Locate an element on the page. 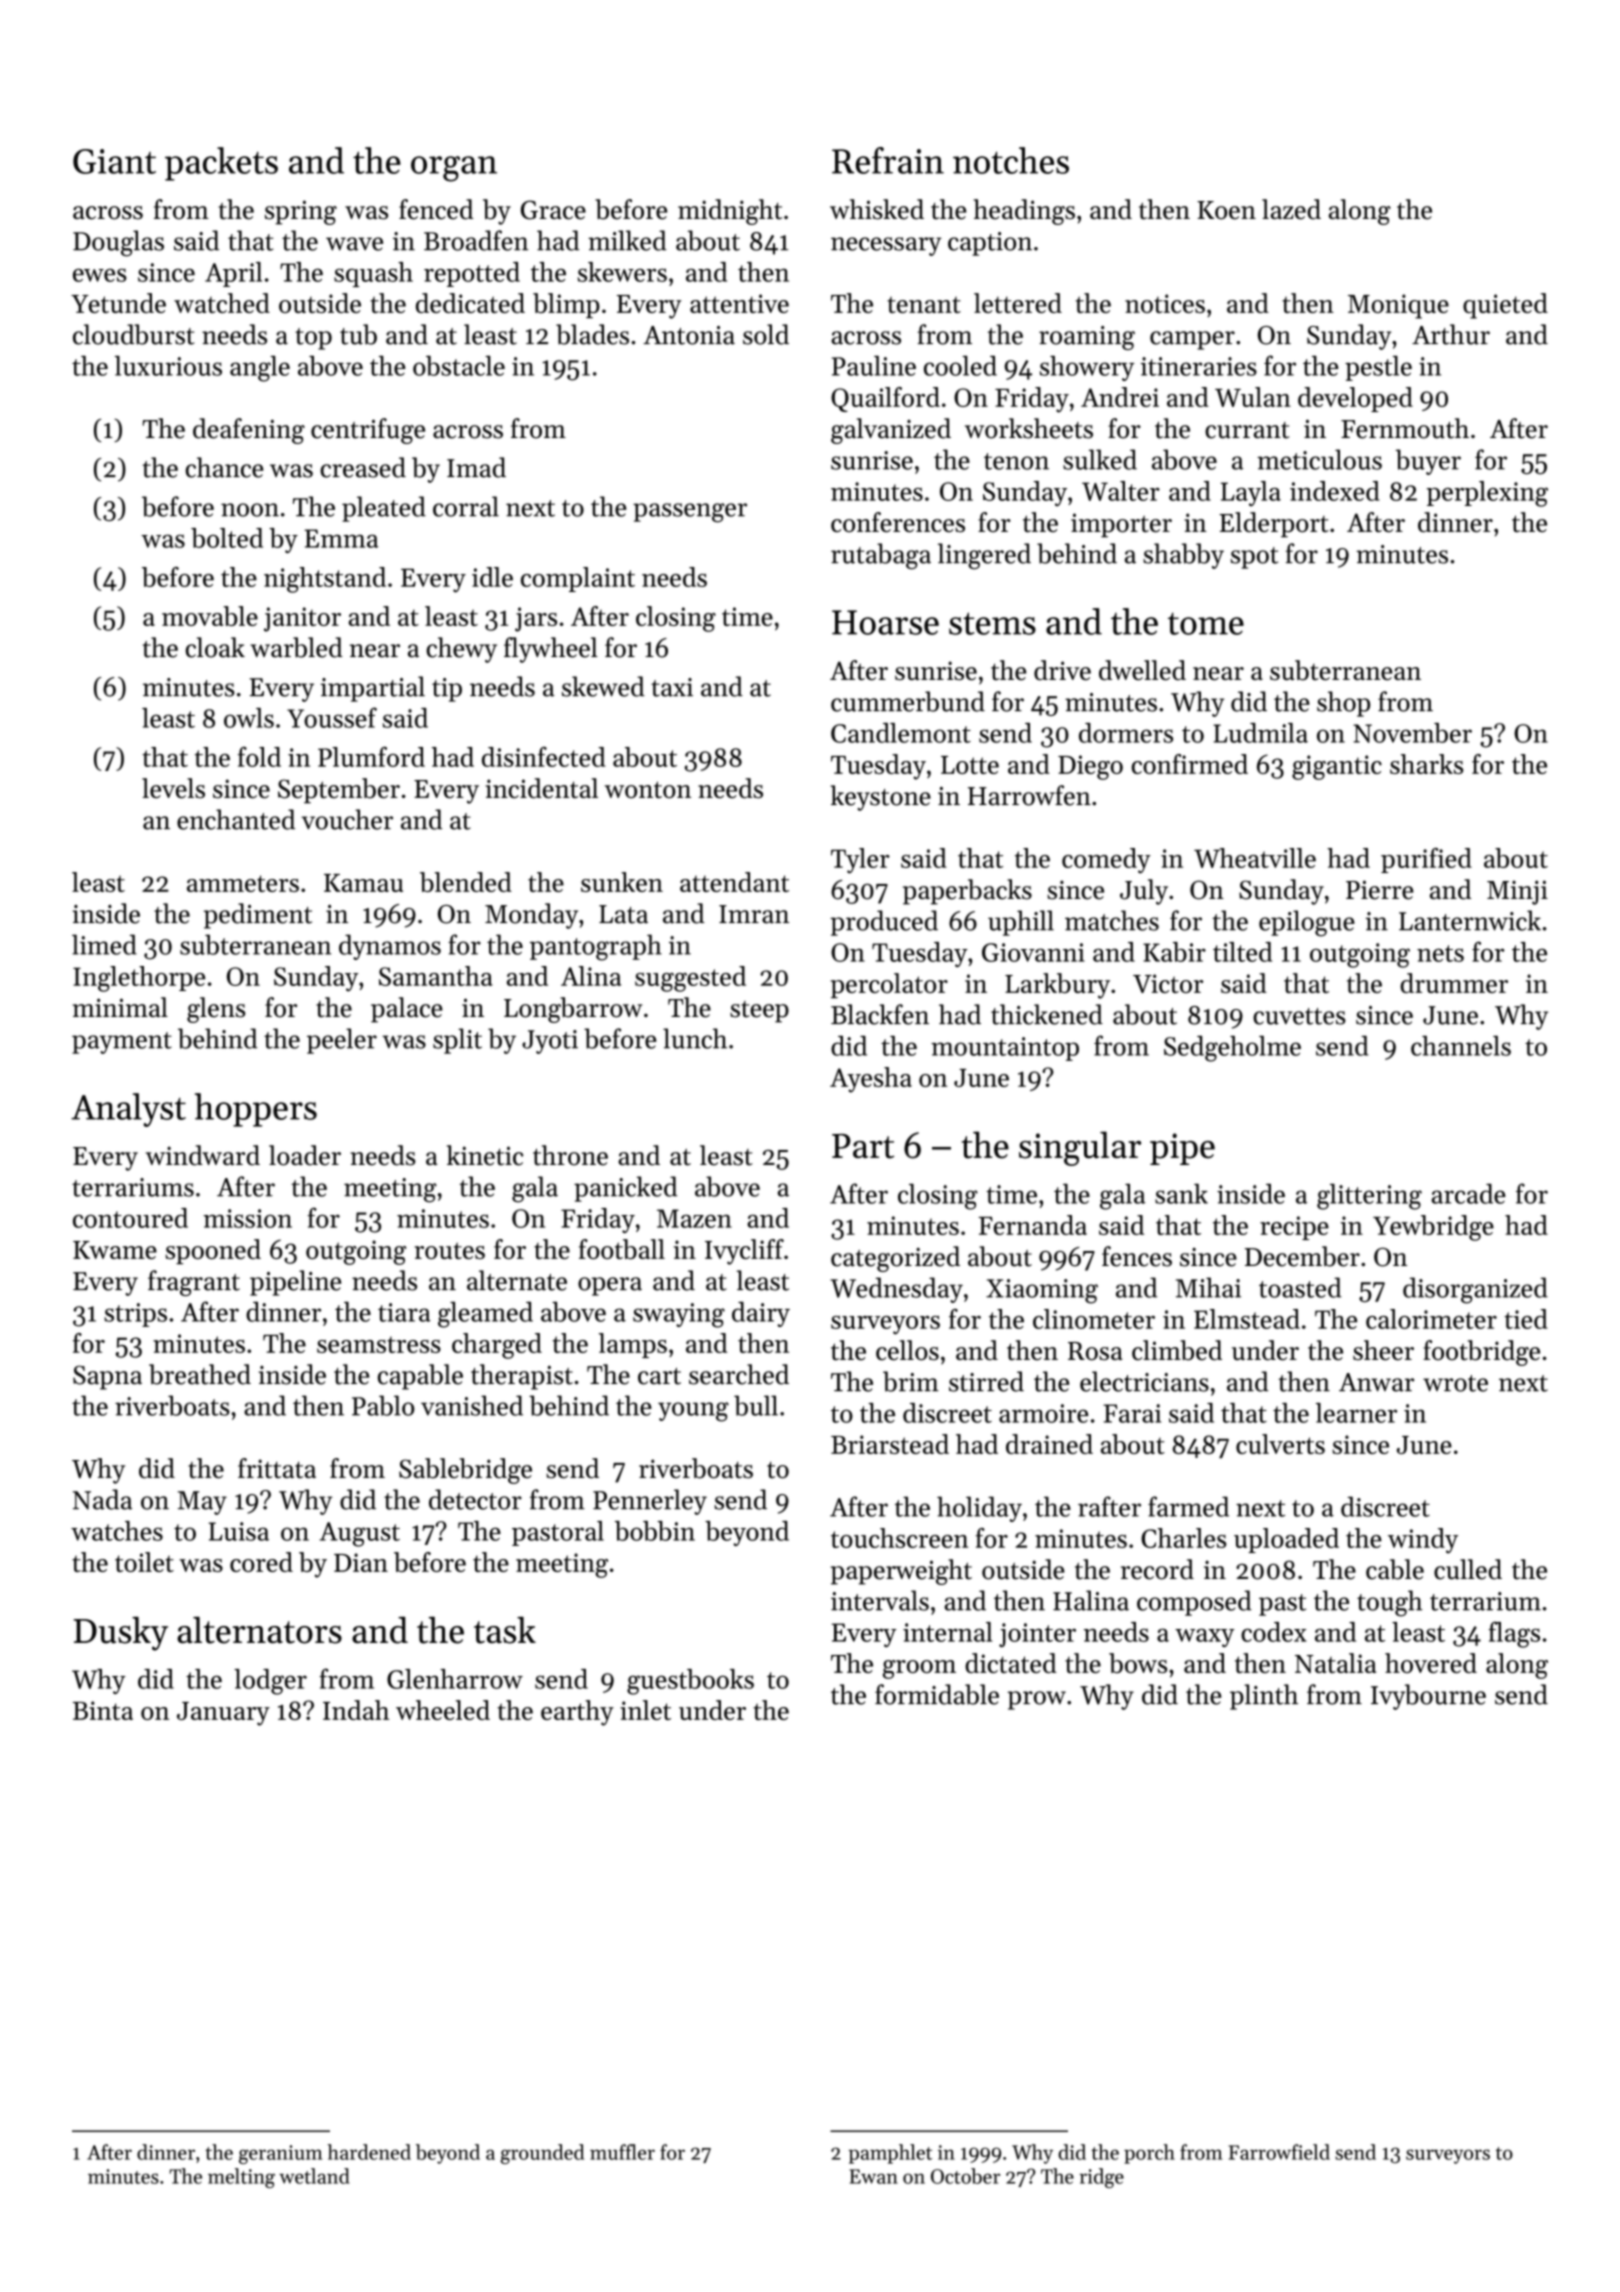 The width and height of the page is (1620, 2292). cuvettes is located at coordinates (1299, 1016).
